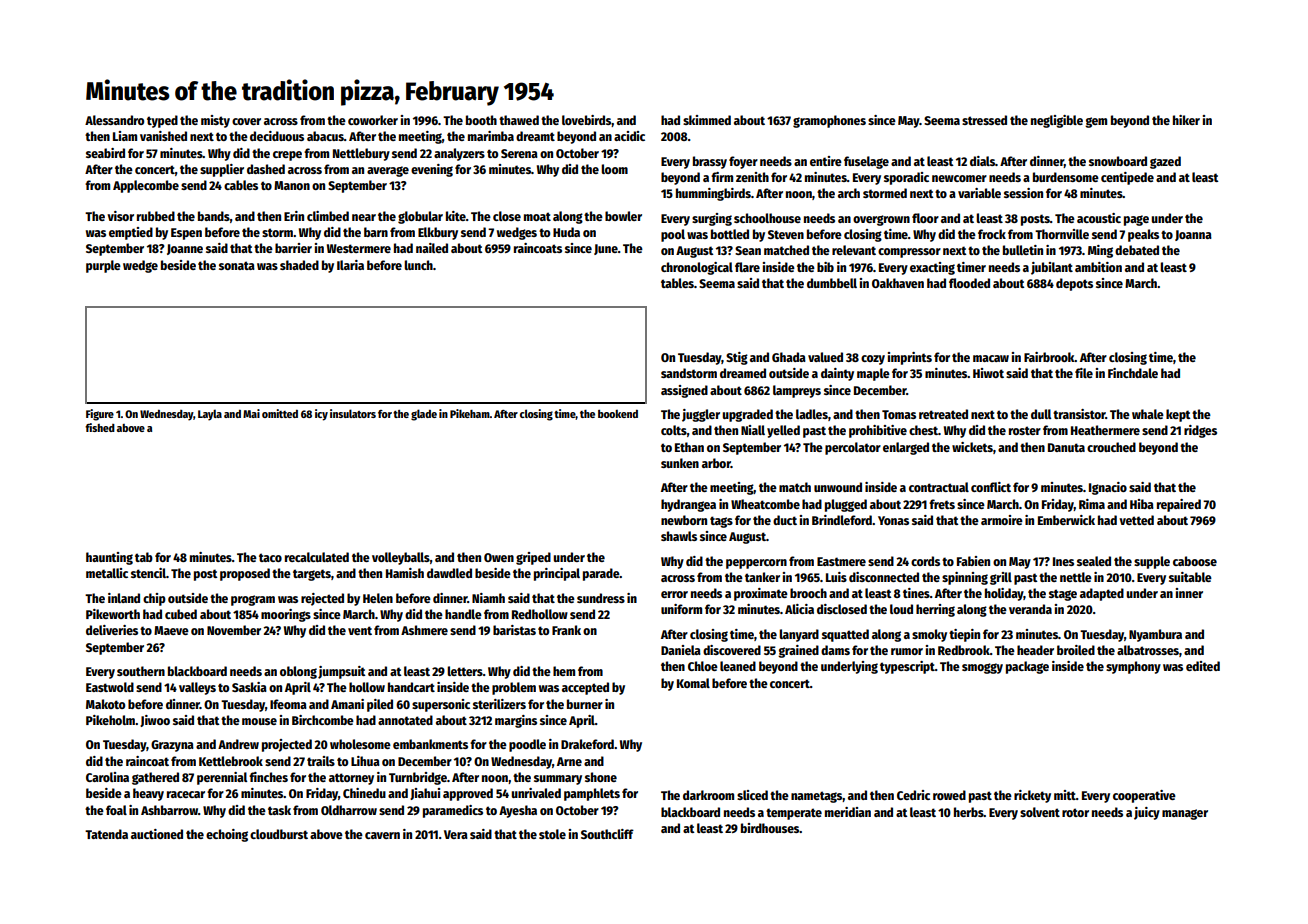 Image resolution: width=1308 pixels, height=924 pixels. What do you see at coordinates (350, 265) in the screenshot?
I see `Ilaria` at bounding box center [350, 265].
